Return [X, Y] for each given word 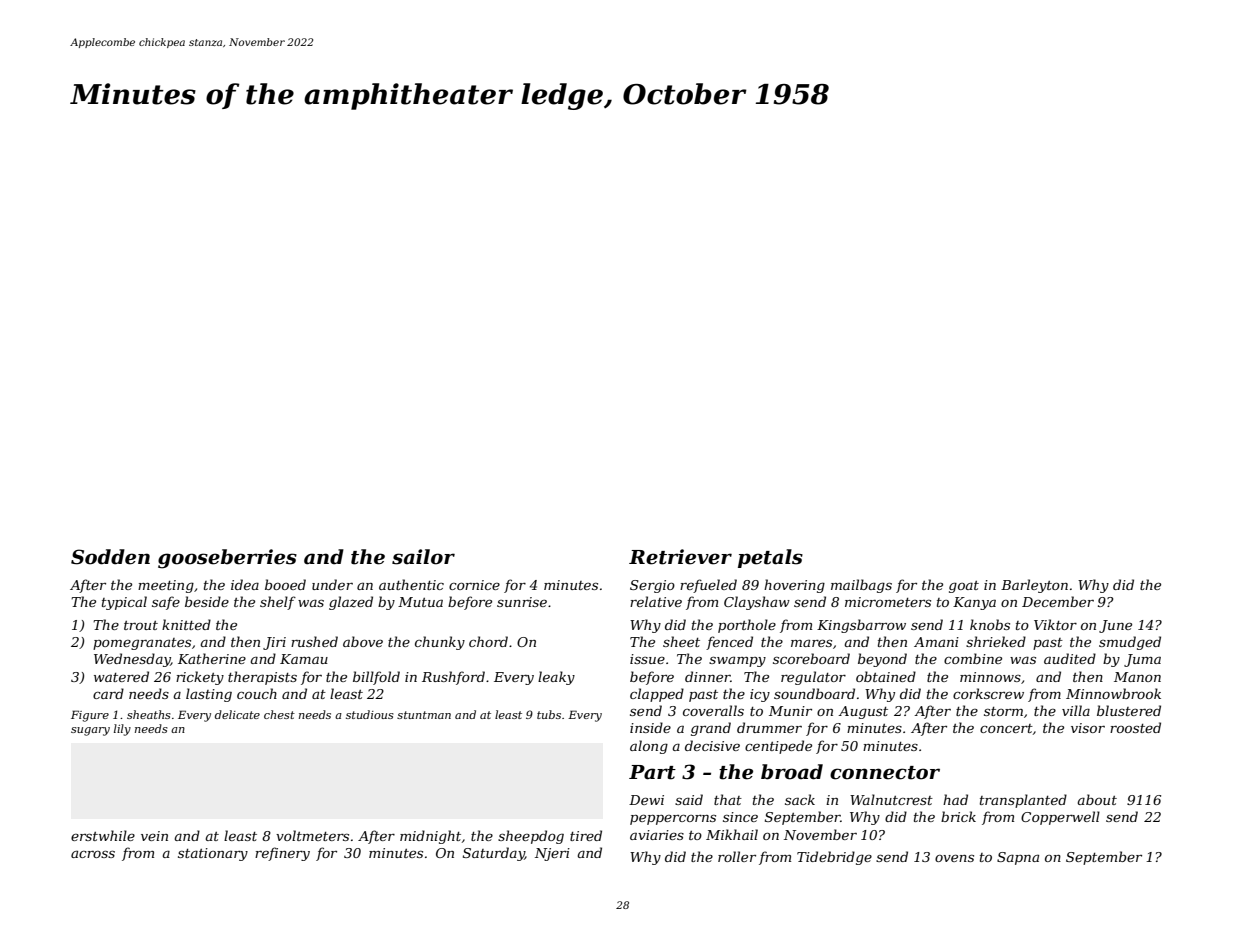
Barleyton [1034, 586]
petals [770, 558]
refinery [282, 854]
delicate [237, 714]
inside [650, 727]
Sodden [110, 557]
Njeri [552, 854]
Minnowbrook [1113, 693]
